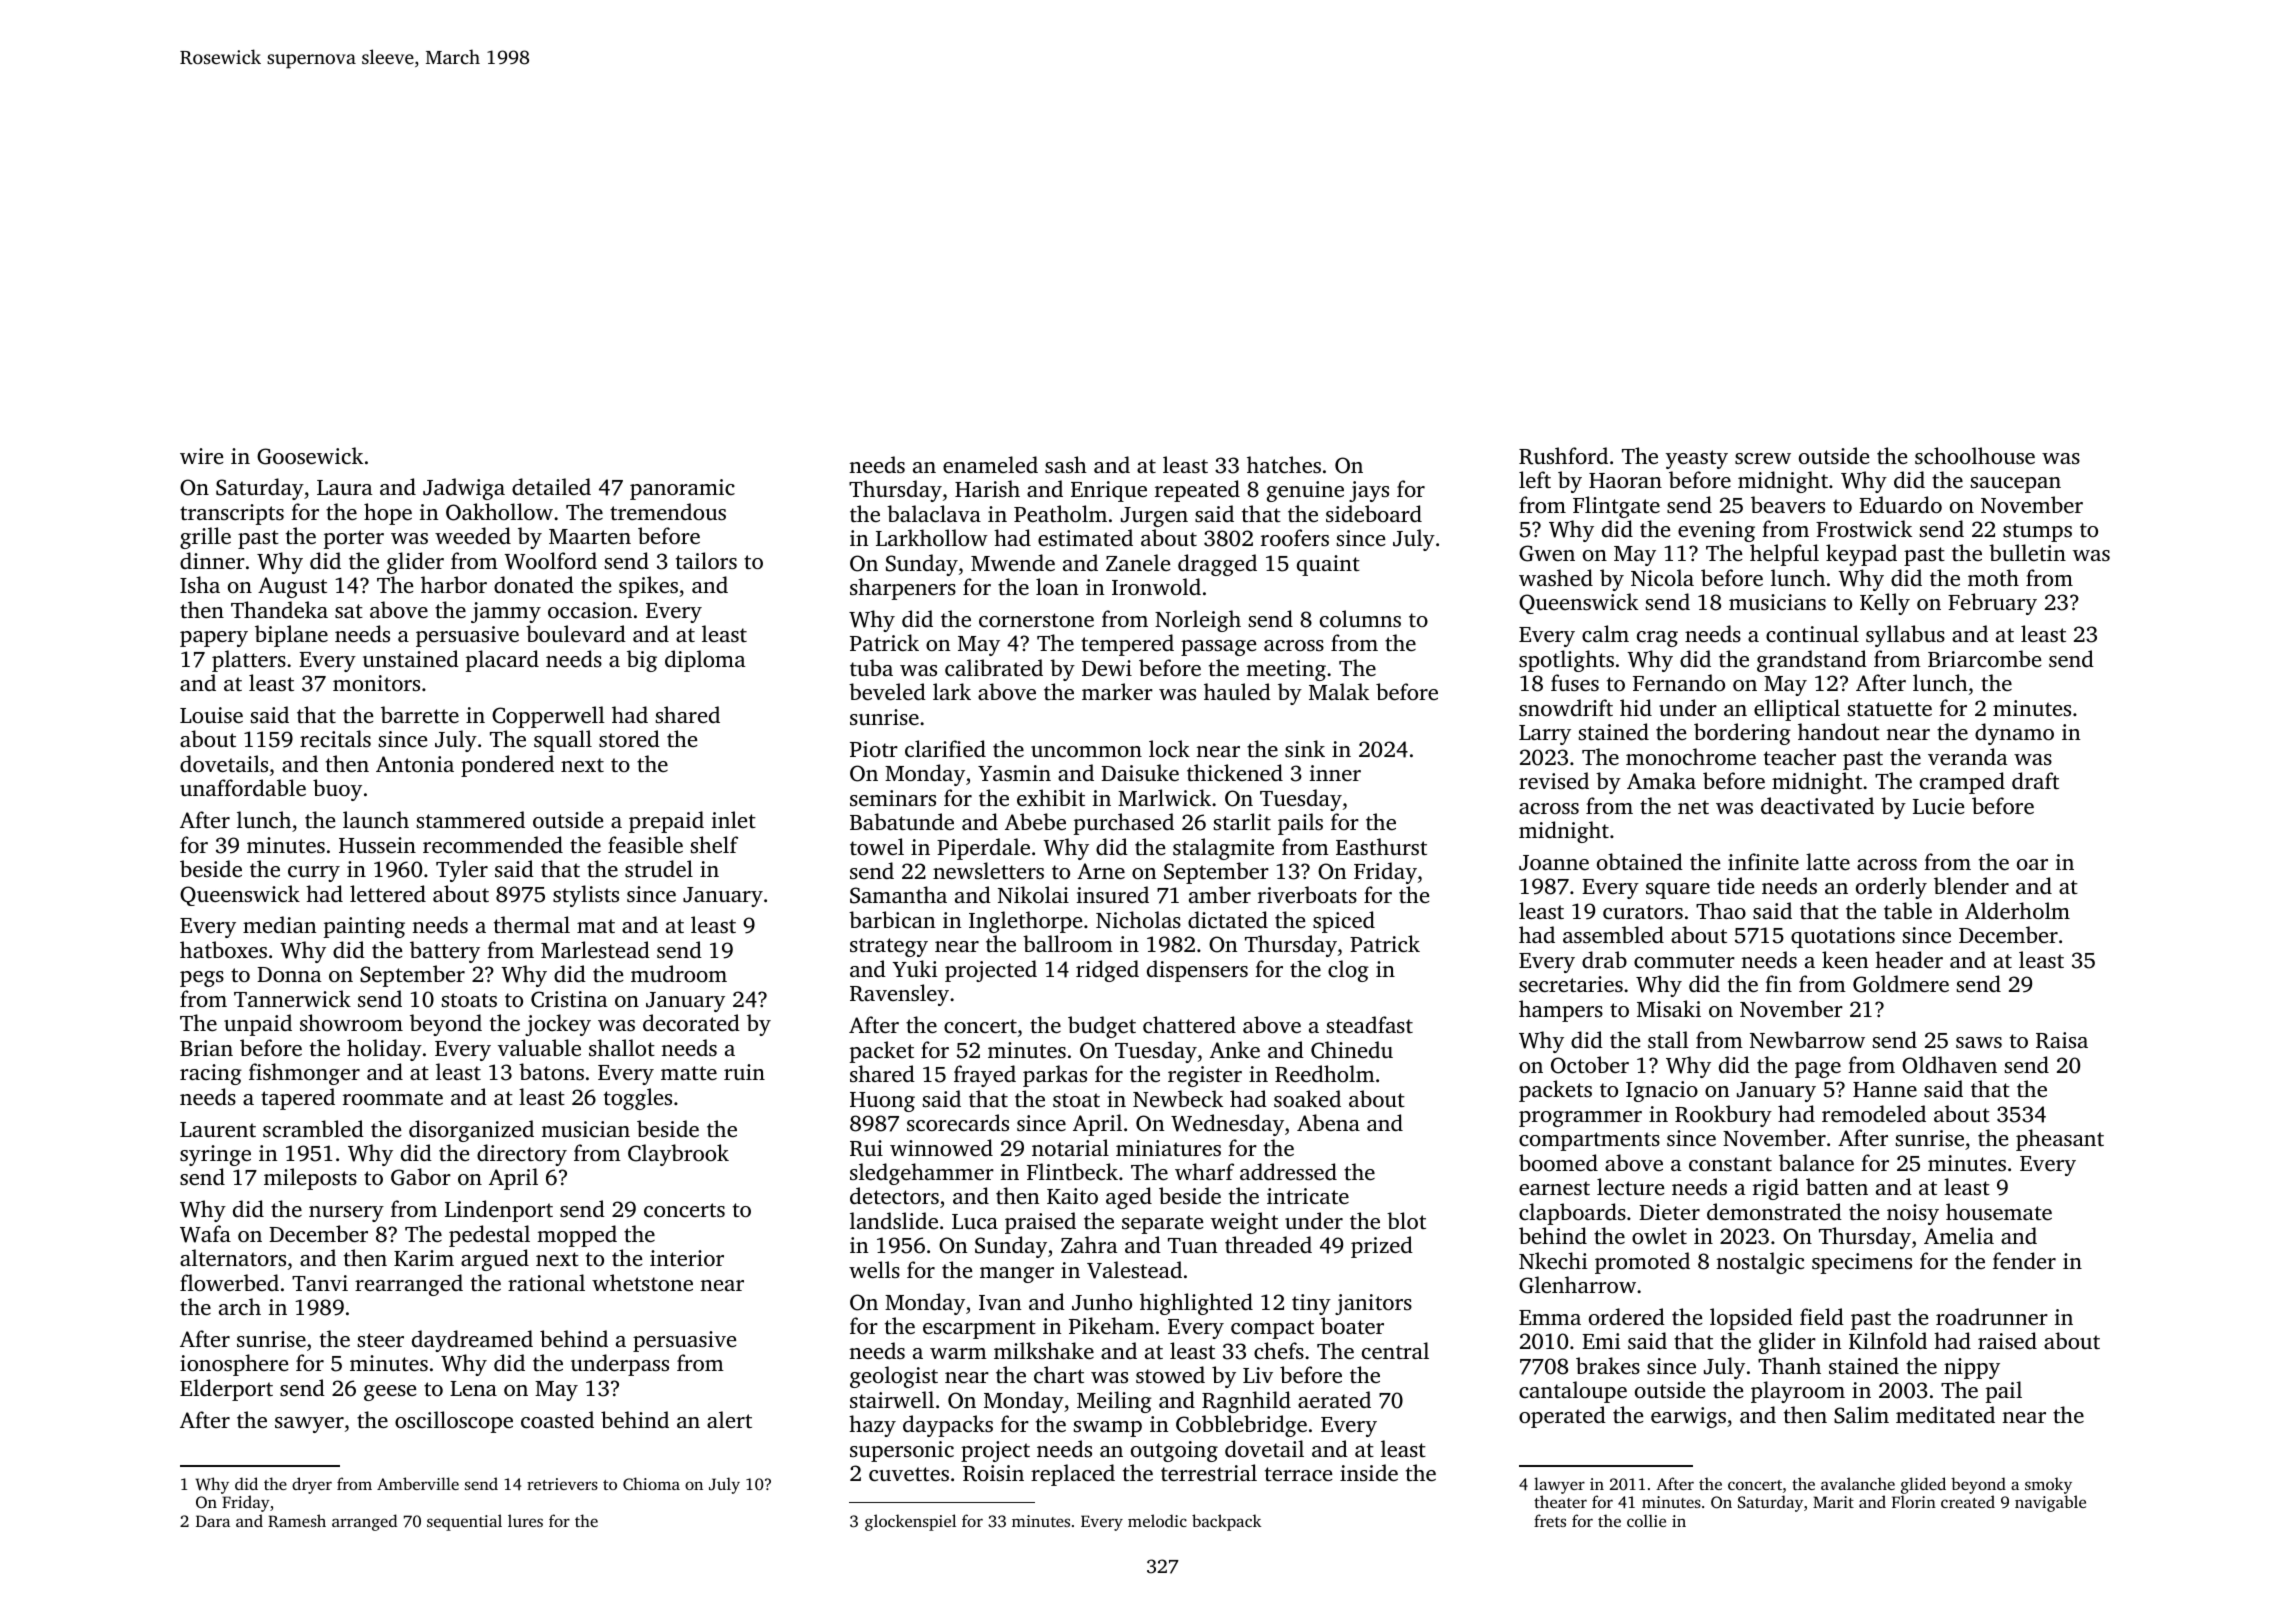 The image size is (2292, 1620). Describe the element at coordinates (1580, 1119) in the page. I see `programmer` at that location.
